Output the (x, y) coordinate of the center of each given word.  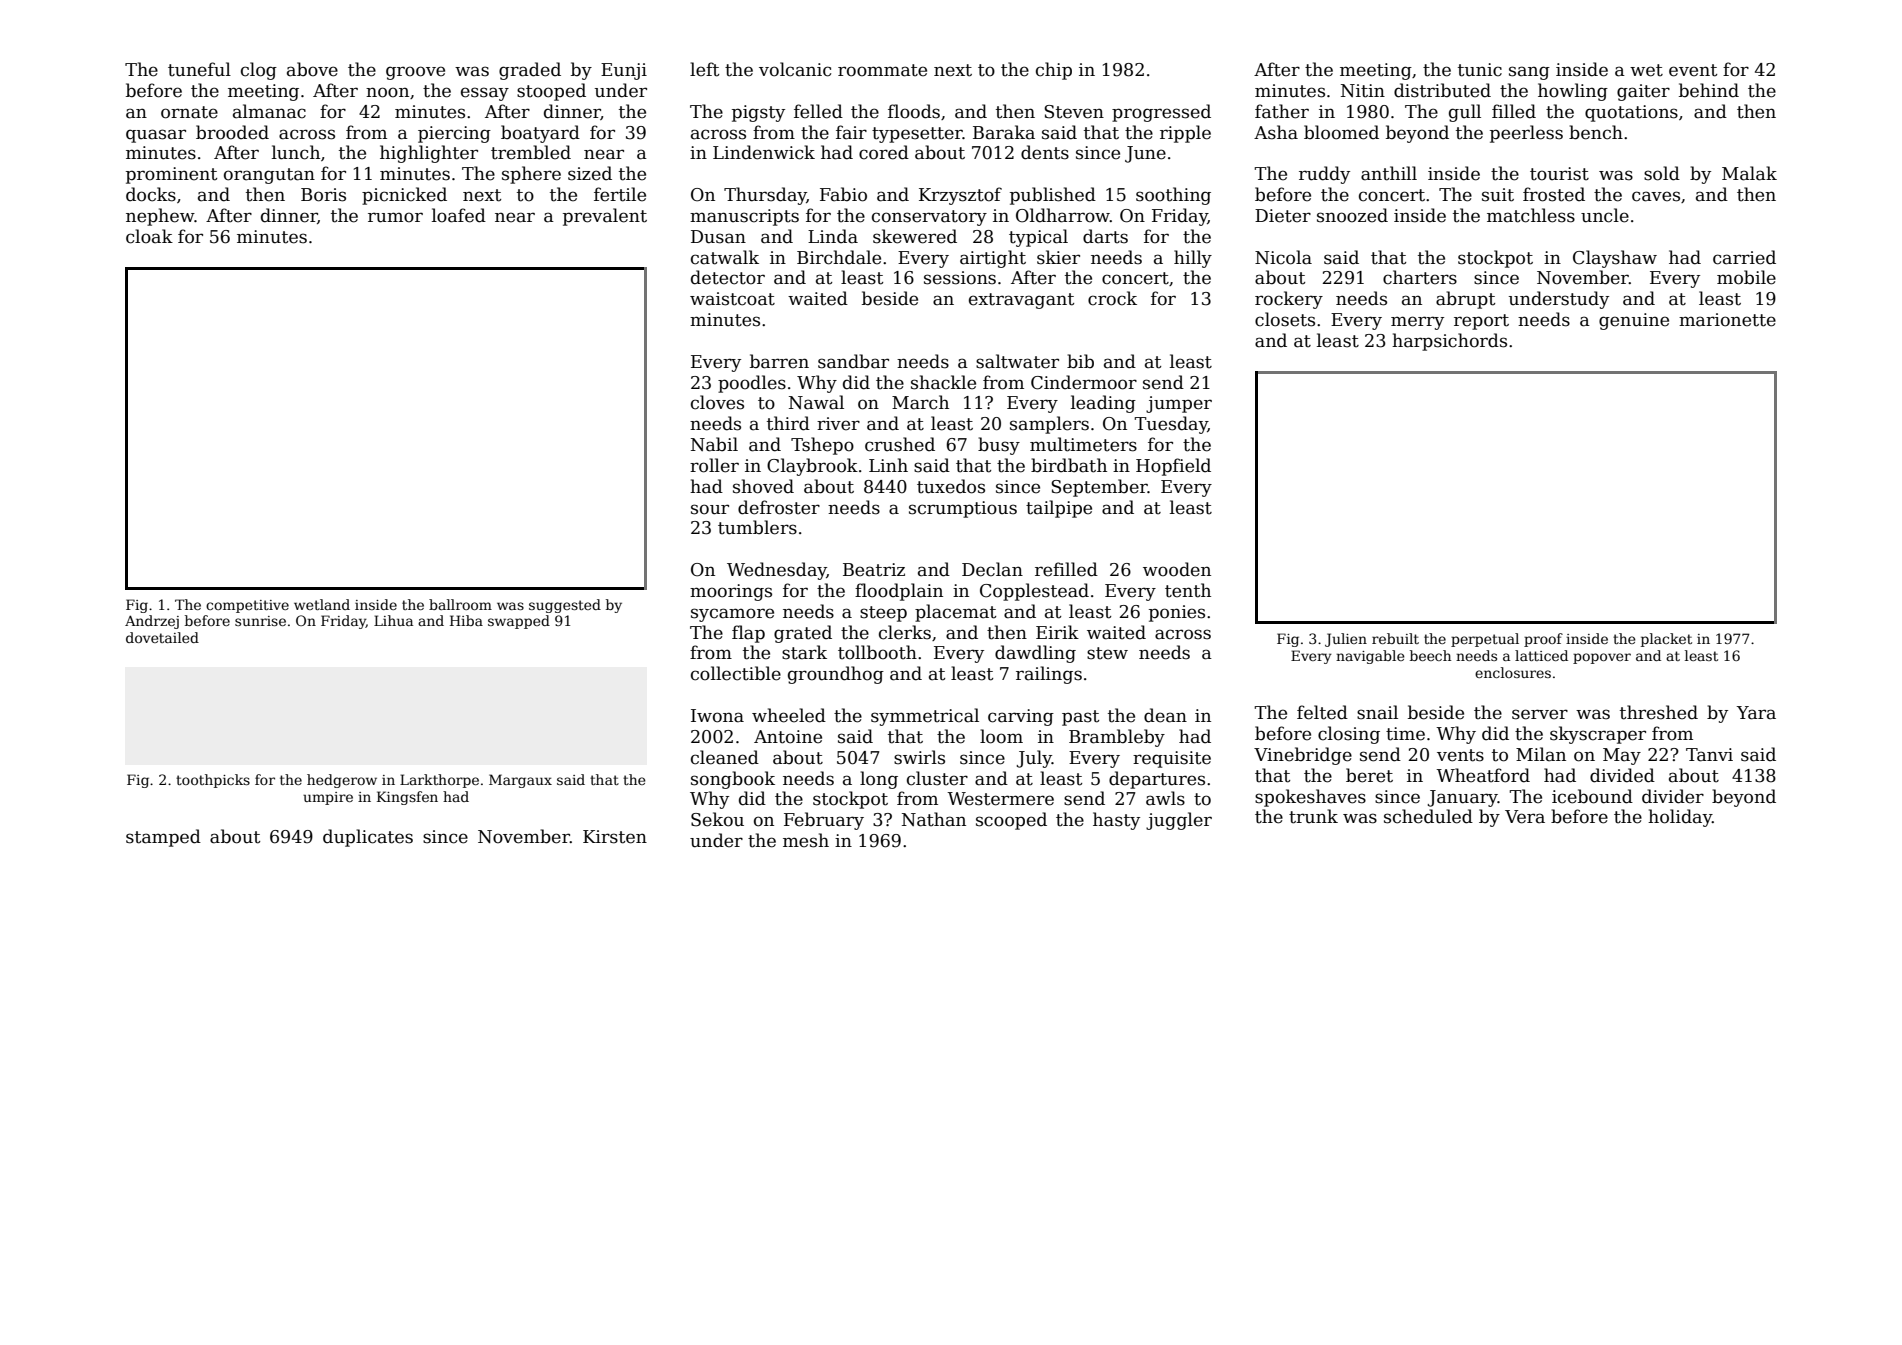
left (704, 69)
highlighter (429, 154)
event (1693, 70)
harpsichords (1449, 342)
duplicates (368, 838)
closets (1285, 319)
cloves (717, 402)
